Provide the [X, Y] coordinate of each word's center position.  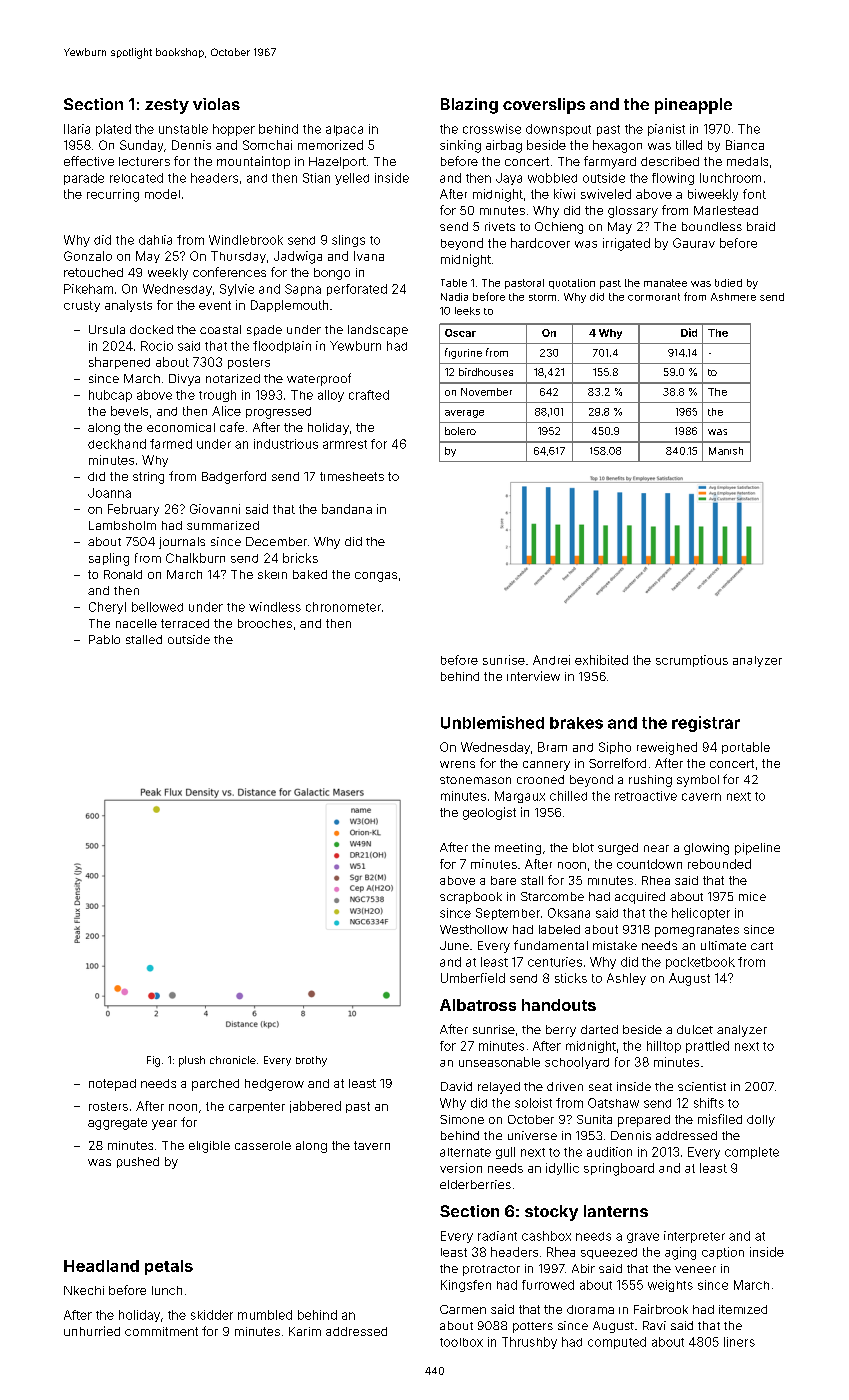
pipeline [757, 849]
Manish [726, 451]
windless [275, 607]
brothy [311, 1061]
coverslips [544, 106]
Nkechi [84, 1290]
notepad [112, 1085]
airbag [504, 146]
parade [84, 179]
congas [376, 577]
